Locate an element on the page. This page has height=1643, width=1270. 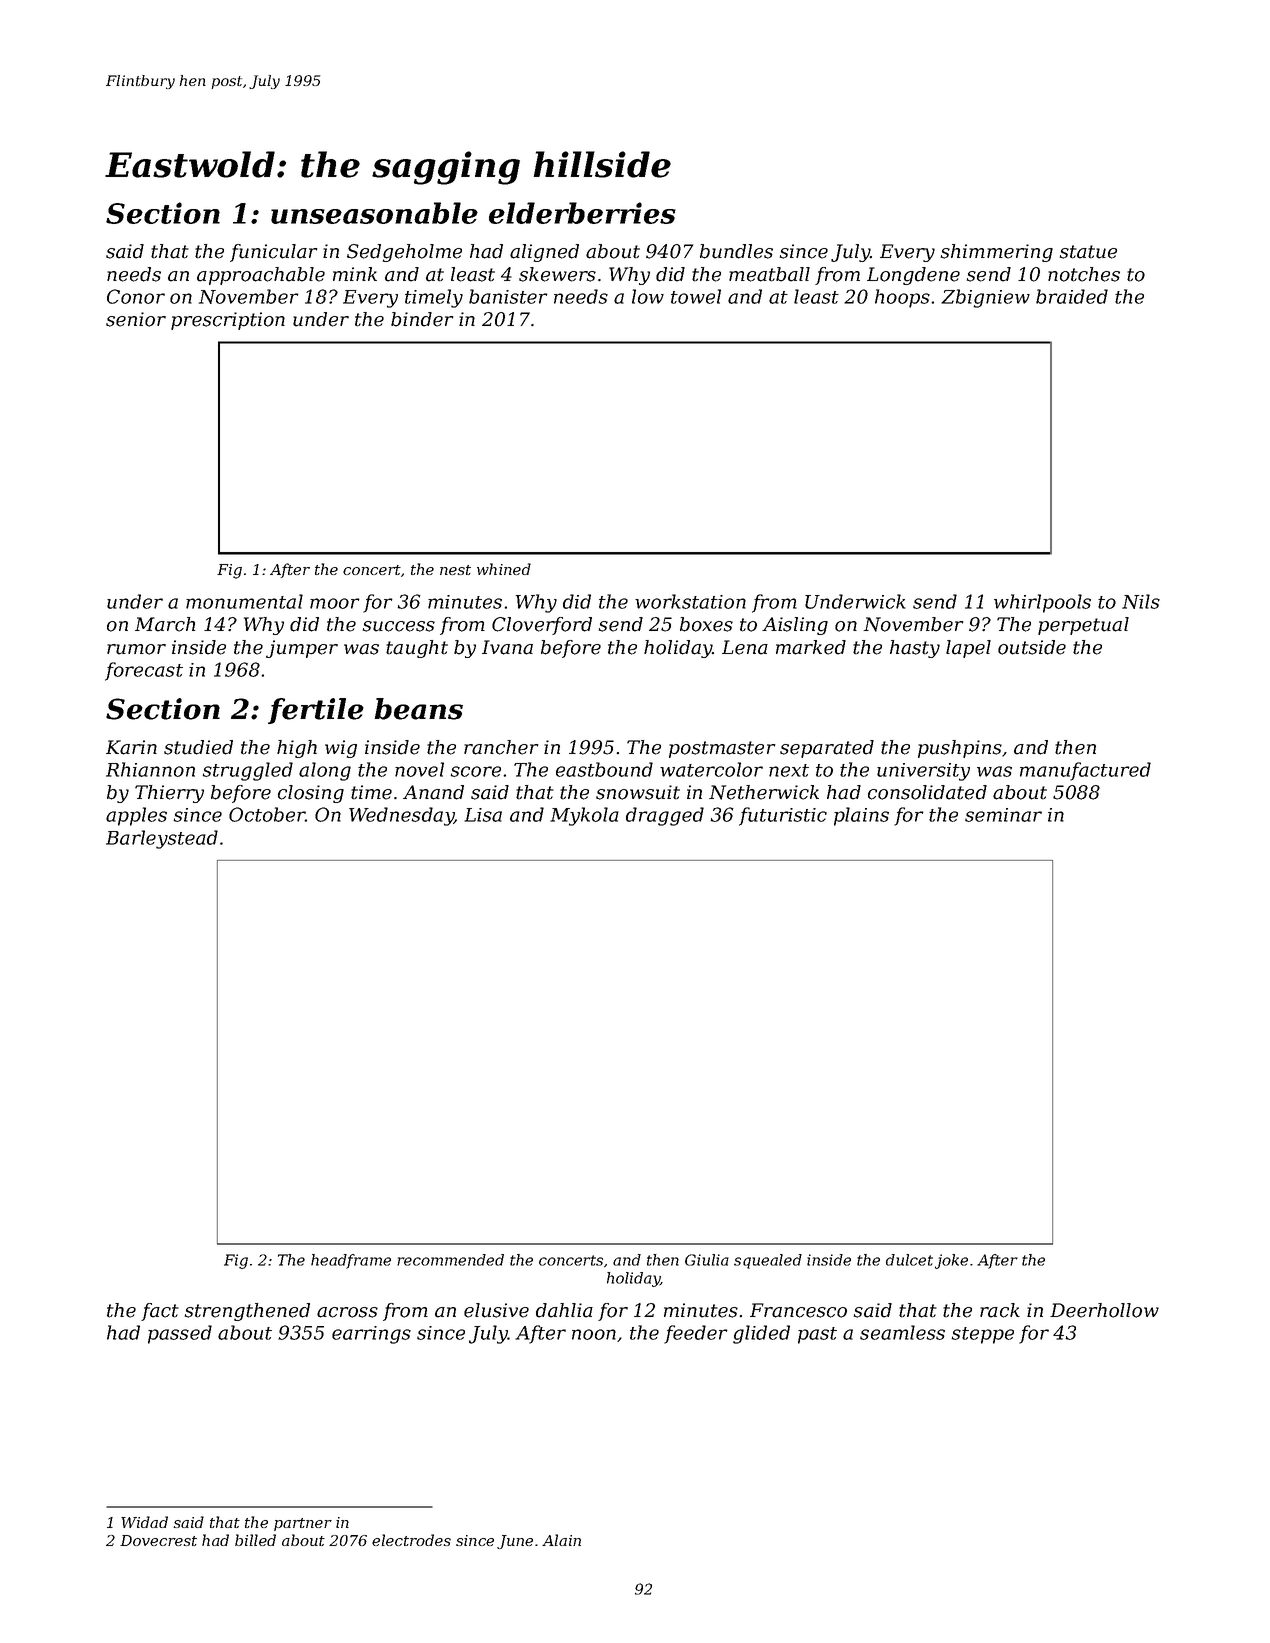
passed is located at coordinates (180, 1334).
